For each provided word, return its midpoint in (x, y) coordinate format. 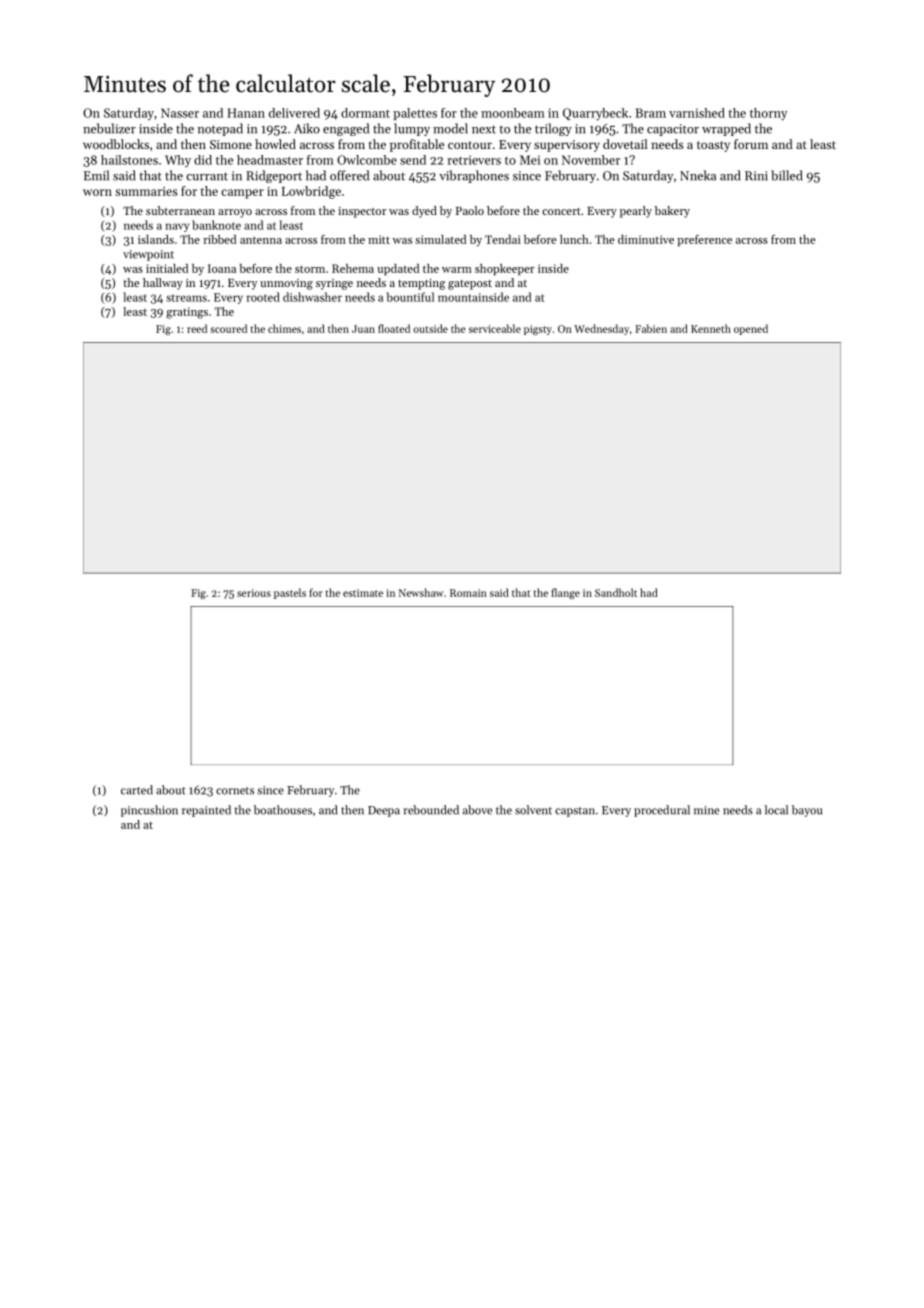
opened (751, 329)
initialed (167, 268)
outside (430, 328)
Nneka (698, 175)
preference (704, 240)
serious (254, 593)
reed (197, 328)
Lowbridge (311, 192)
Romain (468, 593)
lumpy (412, 129)
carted (137, 790)
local (776, 810)
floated (394, 328)
